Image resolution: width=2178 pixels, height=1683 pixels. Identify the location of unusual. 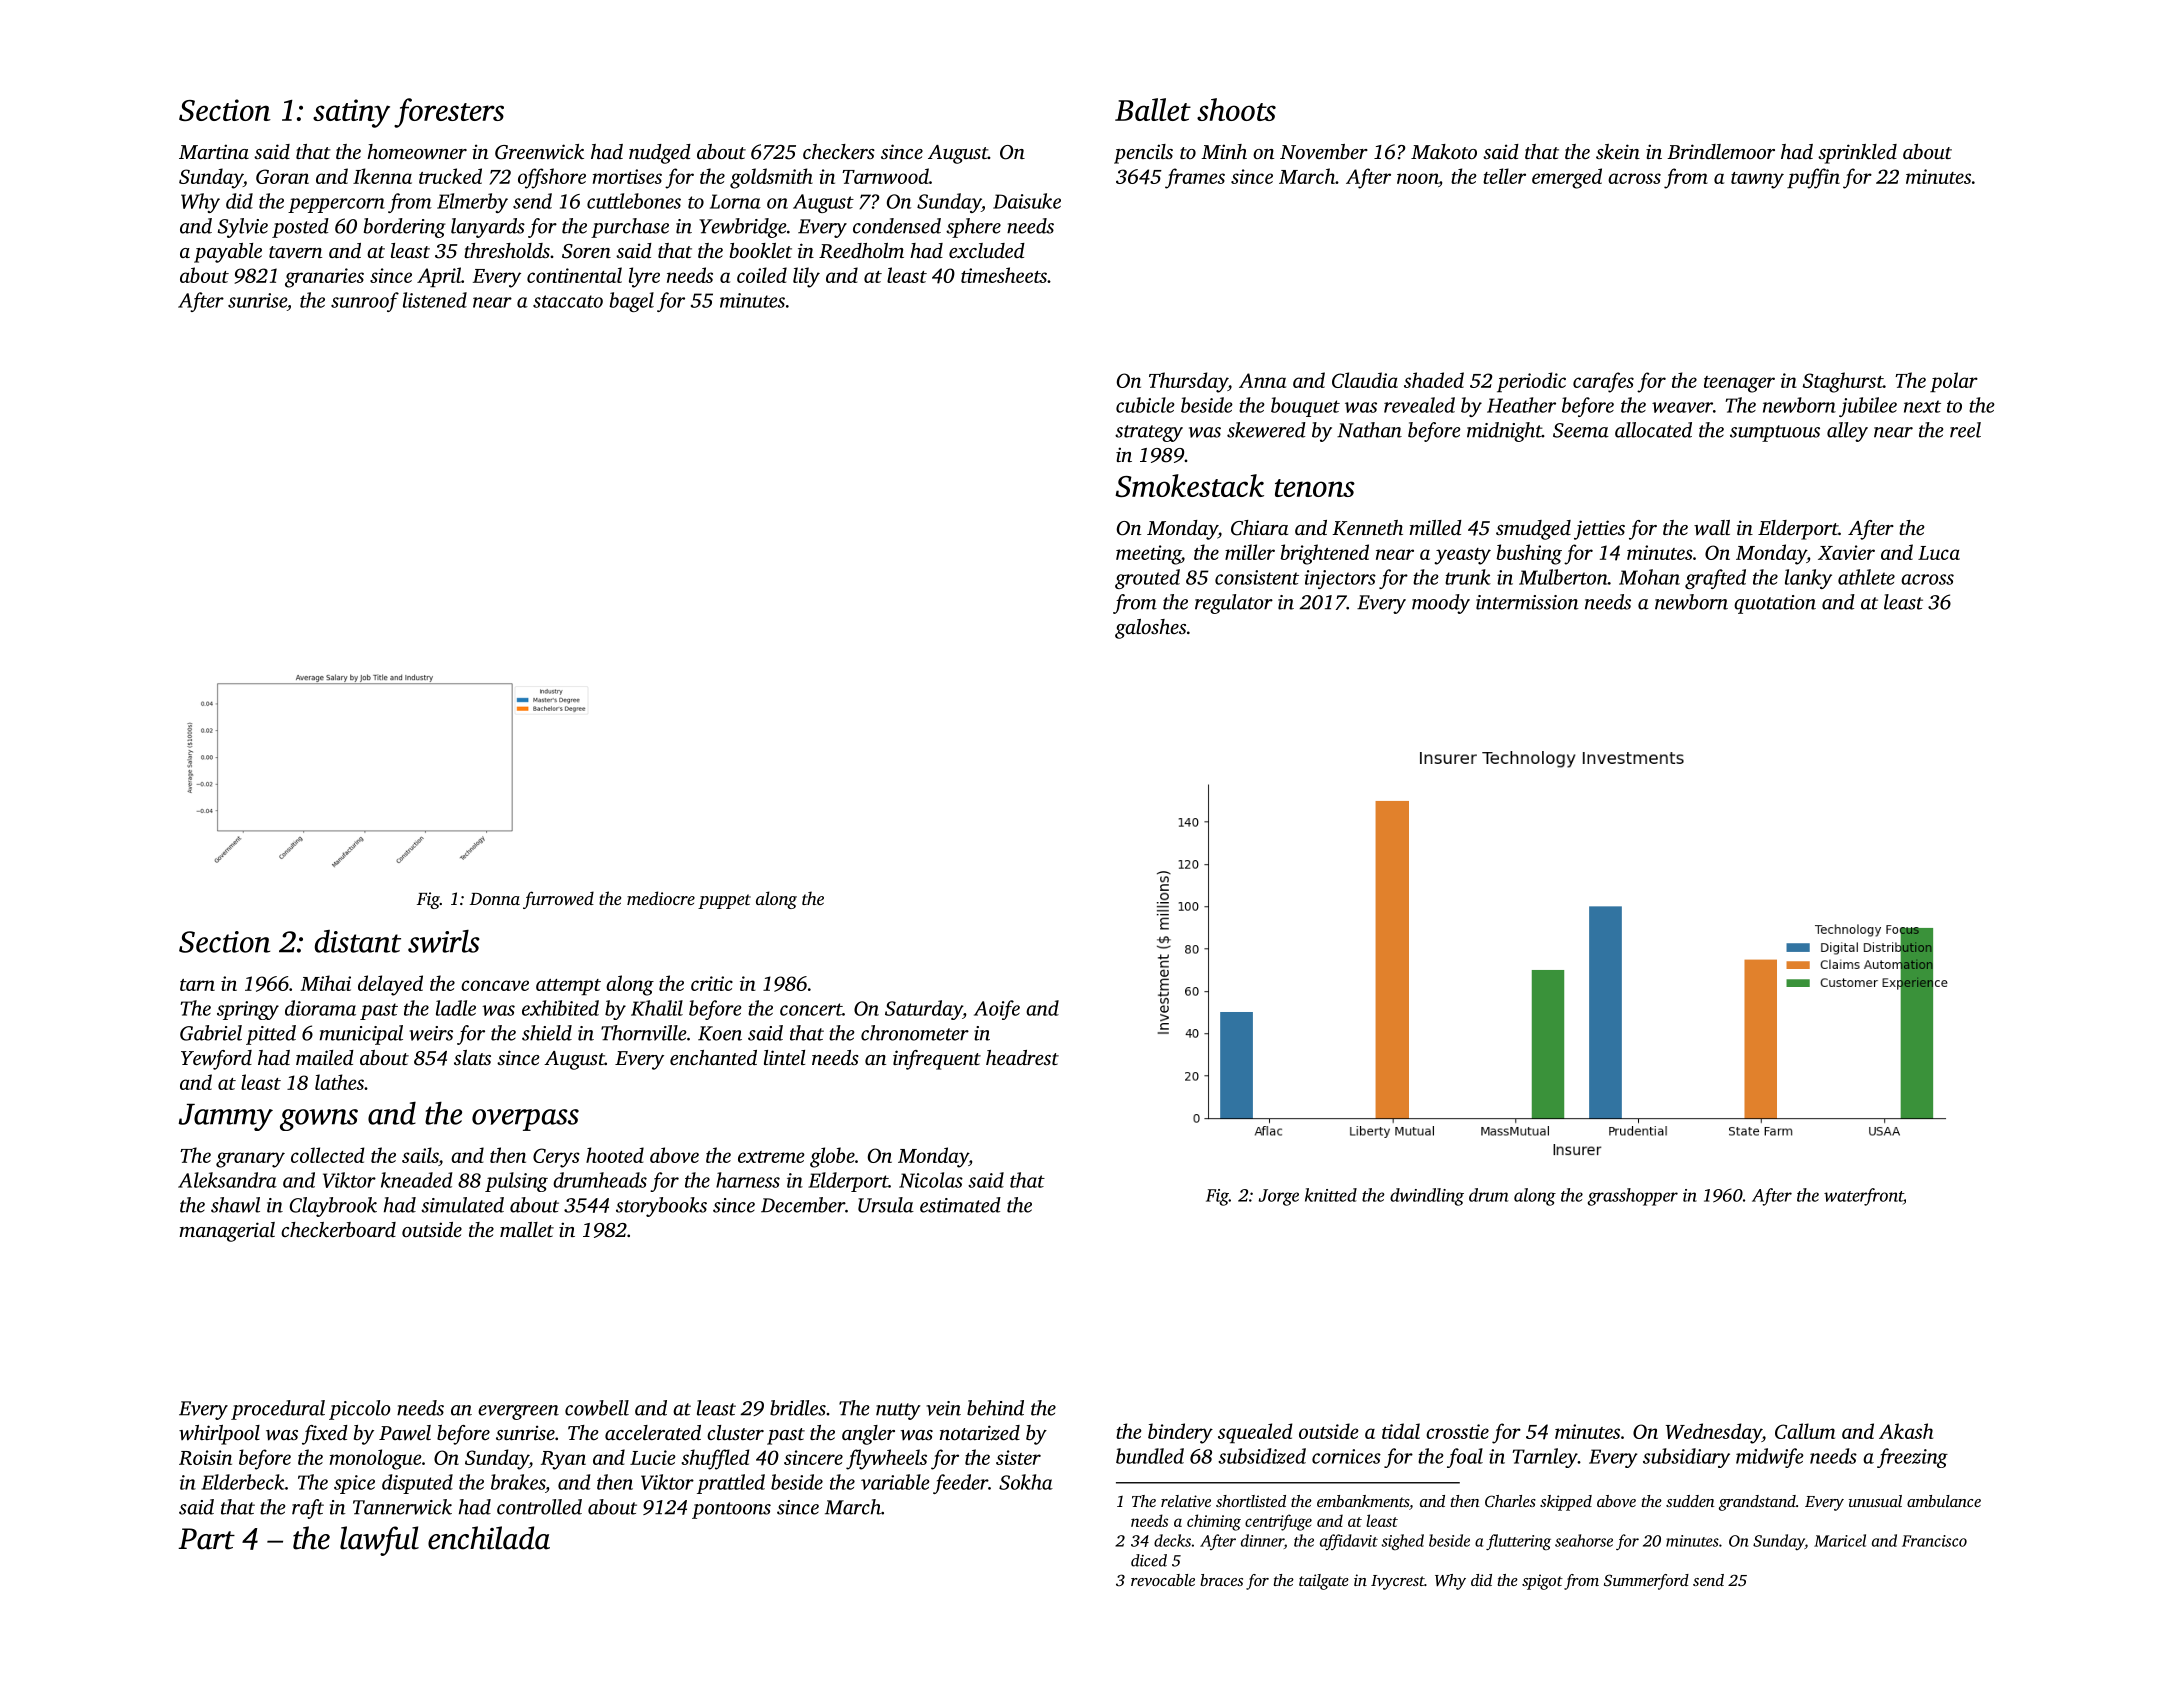
(1875, 1501).
